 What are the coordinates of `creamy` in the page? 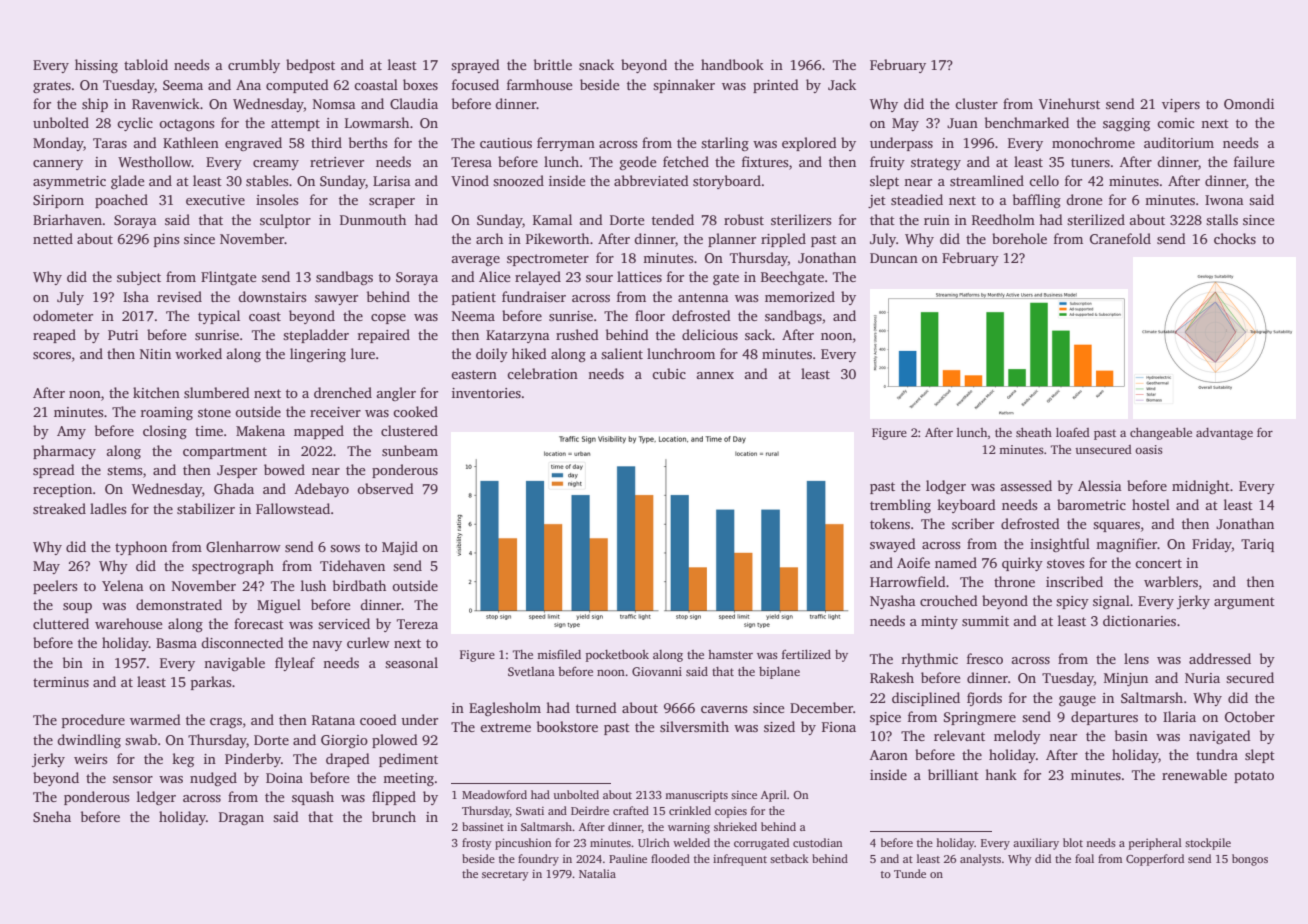 It's located at (276, 165).
